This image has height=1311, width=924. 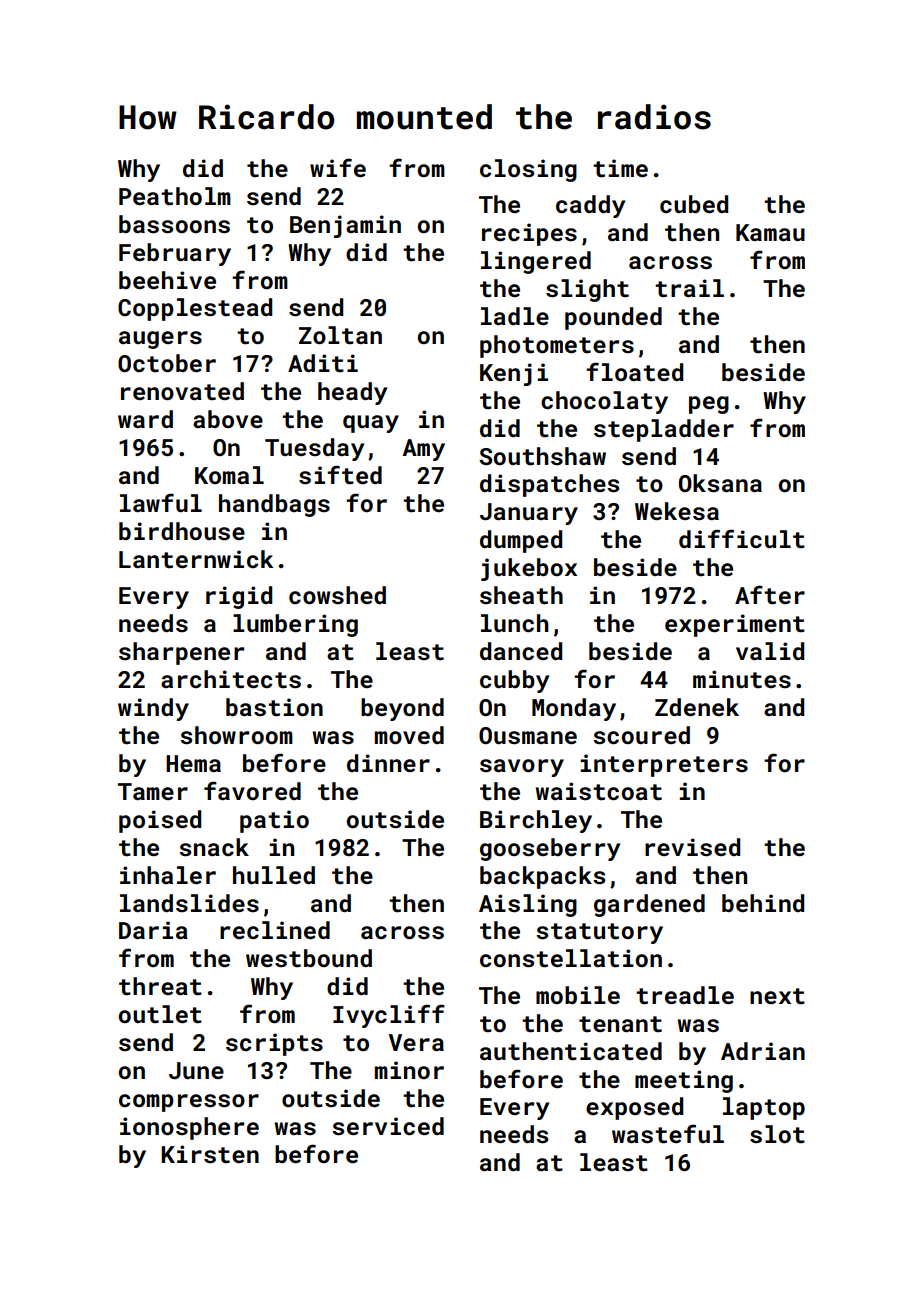 What do you see at coordinates (175, 196) in the image?
I see `Peatholm` at bounding box center [175, 196].
